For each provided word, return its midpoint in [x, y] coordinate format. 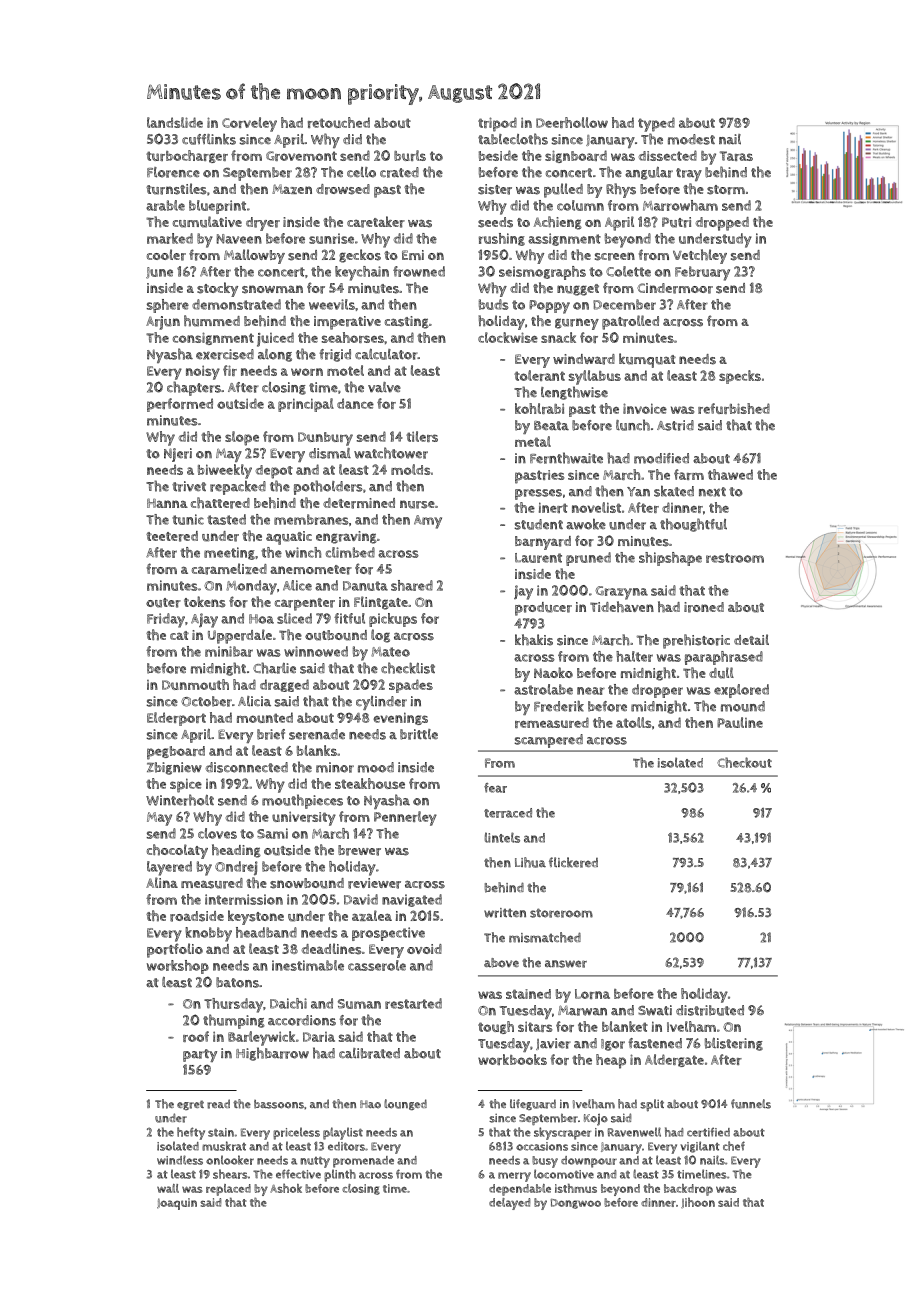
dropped [722, 224]
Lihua [530, 862]
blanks [317, 750]
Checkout [744, 762]
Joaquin [177, 1204]
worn [307, 372]
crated [399, 172]
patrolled [630, 322]
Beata [551, 426]
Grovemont [301, 156]
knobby [208, 934]
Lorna [592, 994]
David [361, 899]
